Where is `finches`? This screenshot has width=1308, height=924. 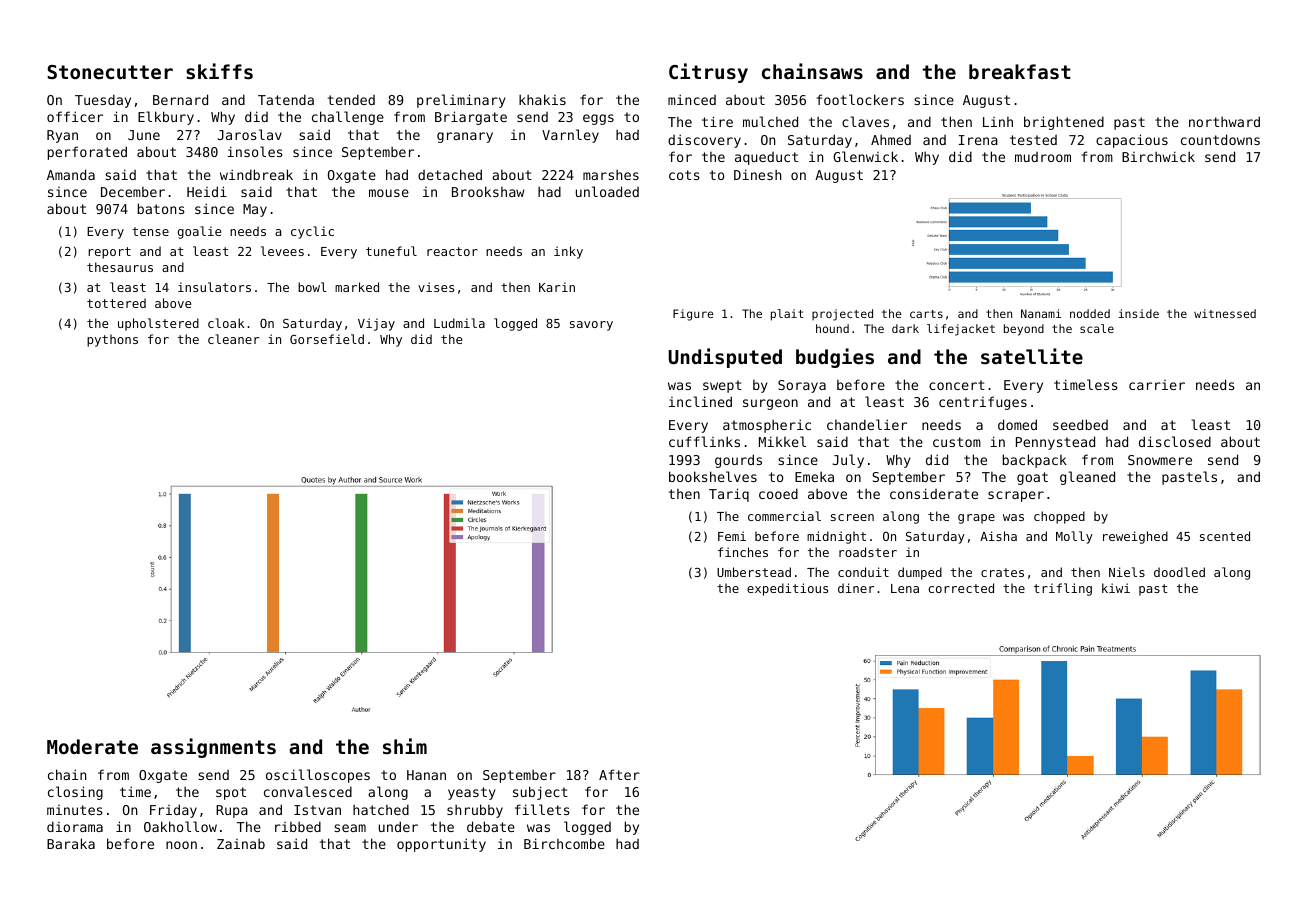 finches is located at coordinates (743, 552).
